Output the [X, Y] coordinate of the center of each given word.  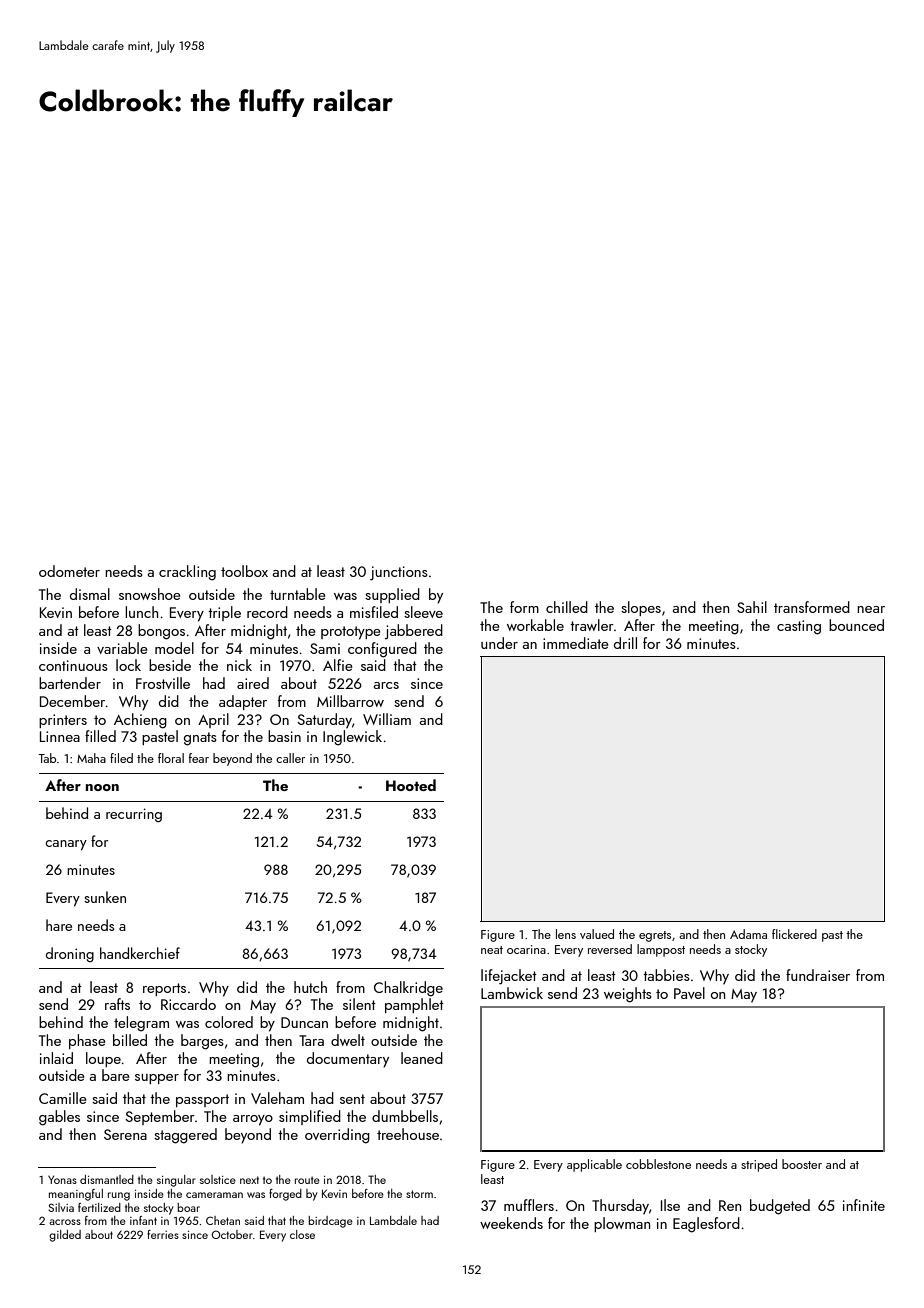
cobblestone [658, 1164]
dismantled [107, 1179]
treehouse [408, 1134]
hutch [310, 987]
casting [799, 627]
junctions [399, 573]
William [387, 719]
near [871, 609]
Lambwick [512, 993]
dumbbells [405, 1116]
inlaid [56, 1058]
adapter [243, 702]
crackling [187, 573]
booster [802, 1164]
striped [759, 1165]
